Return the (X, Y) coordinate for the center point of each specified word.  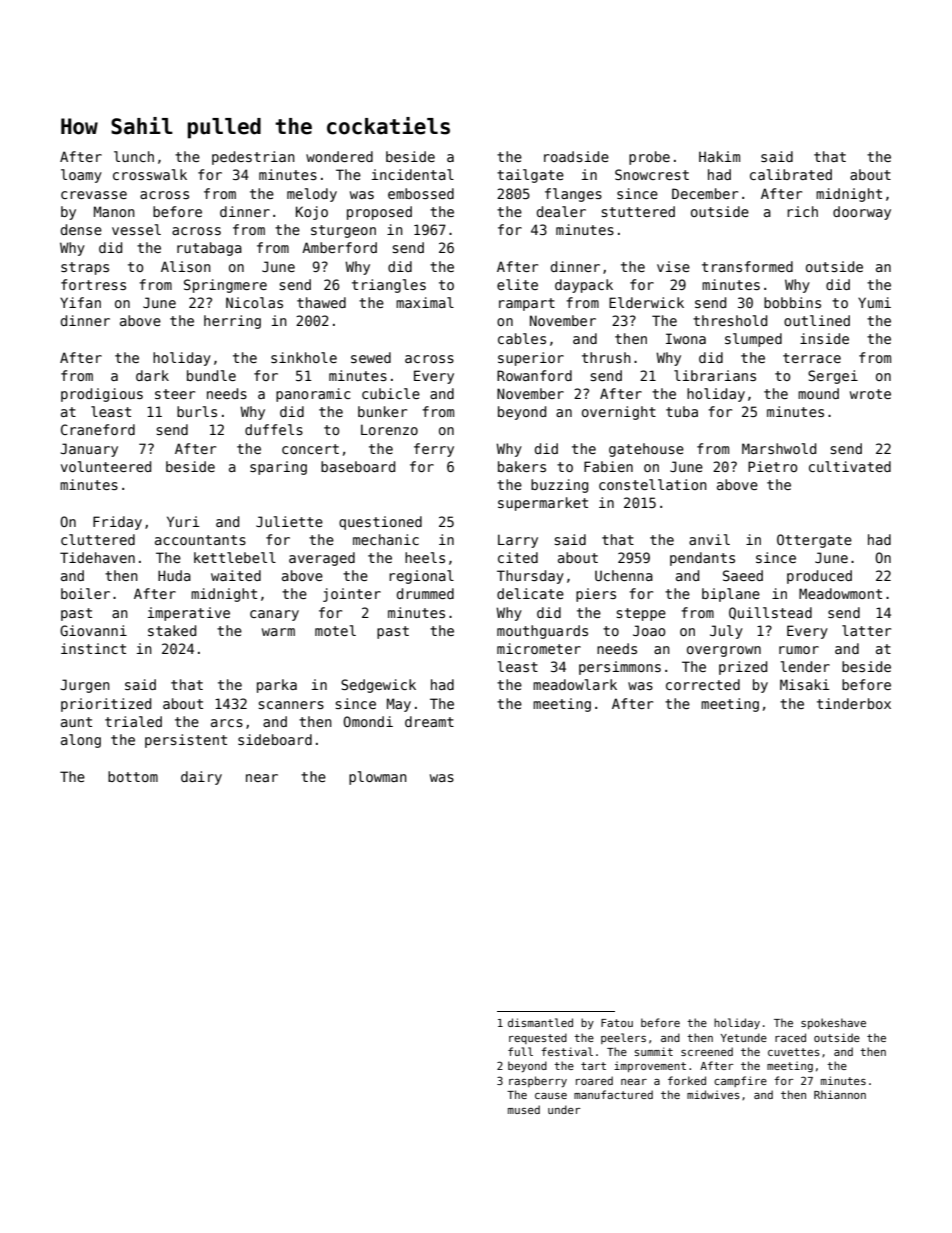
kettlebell (235, 557)
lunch (134, 156)
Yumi (874, 302)
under (564, 1109)
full (520, 1051)
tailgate (530, 176)
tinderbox (854, 703)
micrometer (539, 648)
